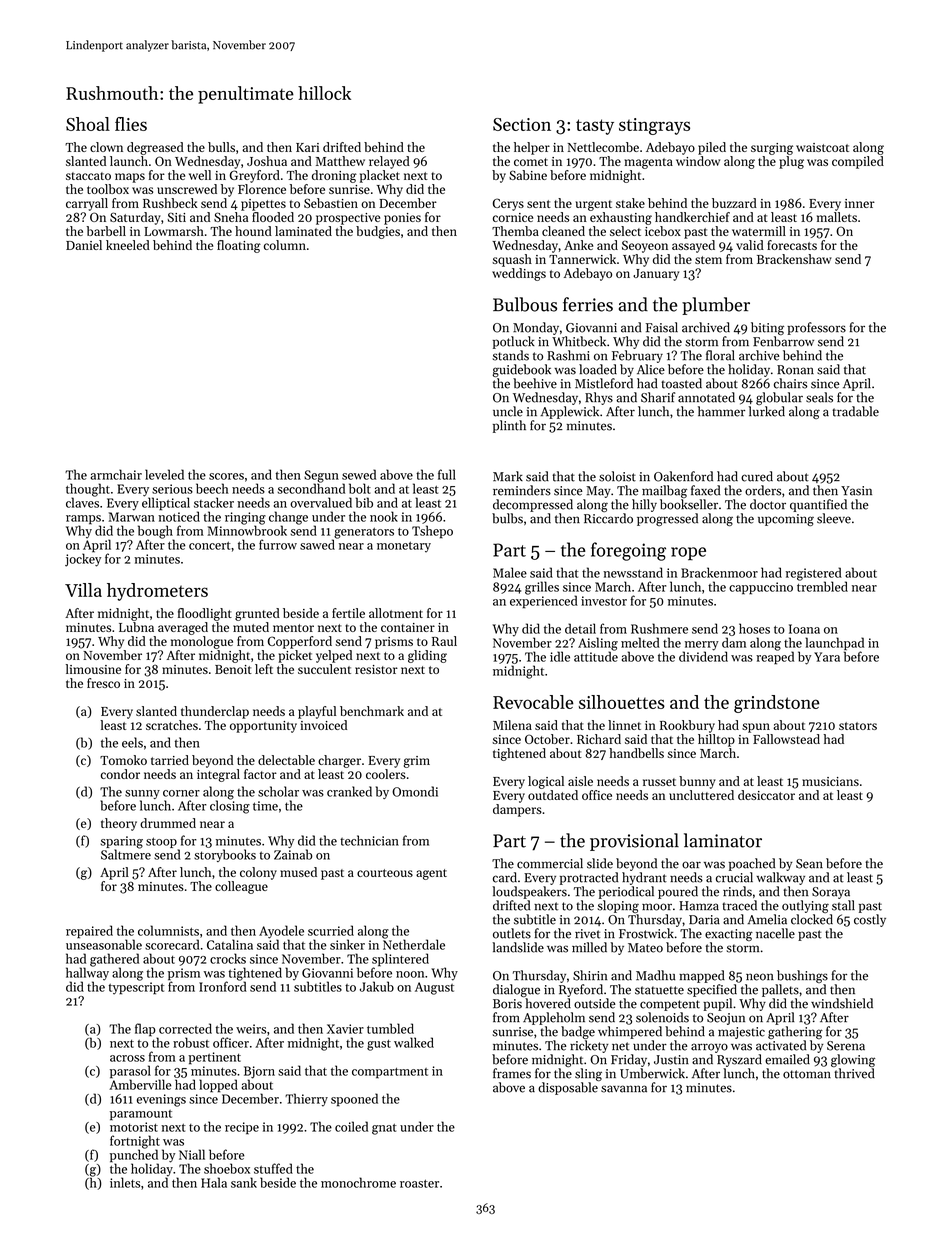 Image resolution: width=952 pixels, height=1233 pixels. Describe the element at coordinates (780, 878) in the screenshot. I see `walkway` at that location.
